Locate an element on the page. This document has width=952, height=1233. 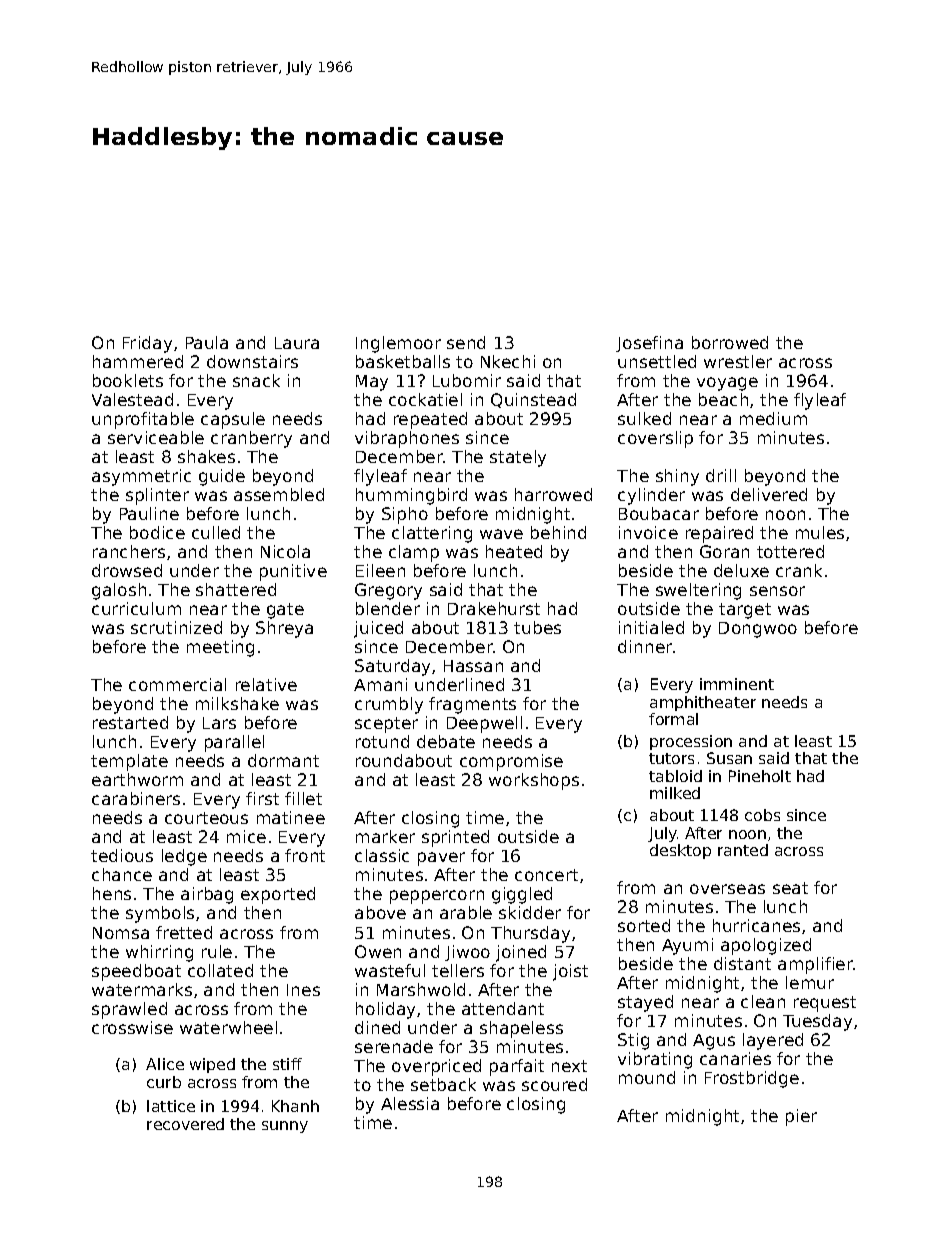
Quinstead is located at coordinates (533, 400).
